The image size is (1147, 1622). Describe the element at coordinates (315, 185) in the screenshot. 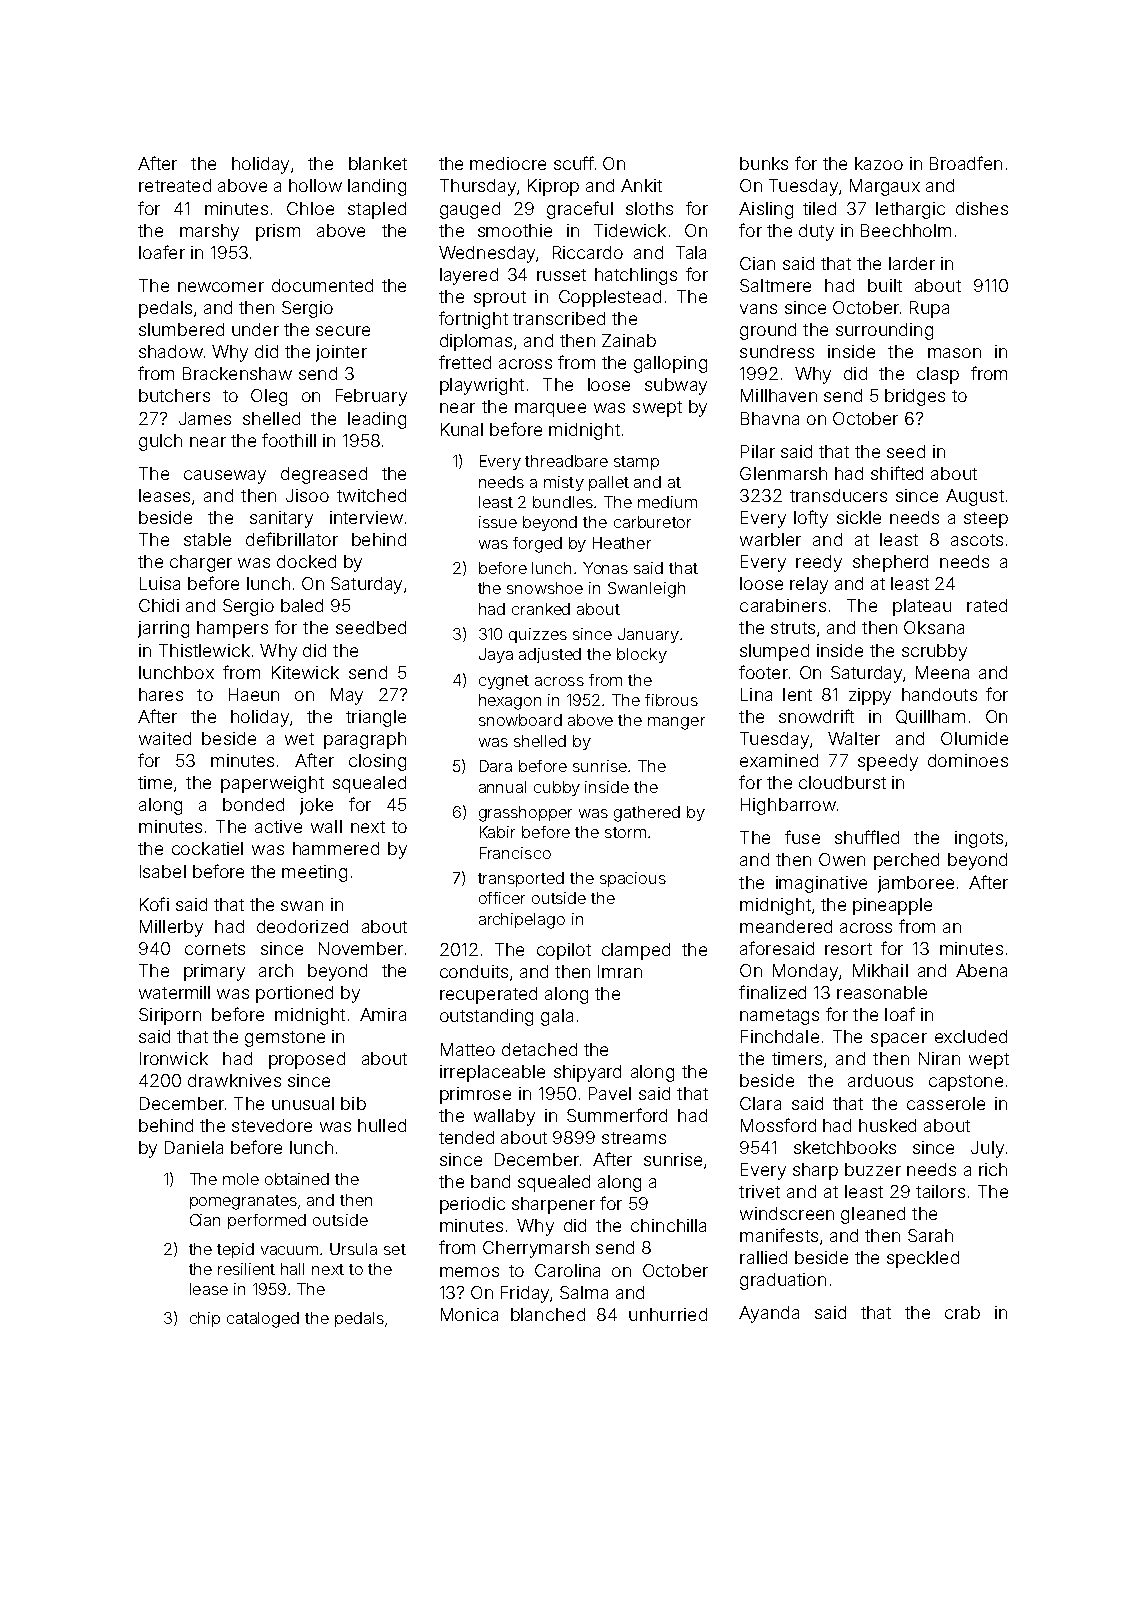

I see `hollow` at that location.
